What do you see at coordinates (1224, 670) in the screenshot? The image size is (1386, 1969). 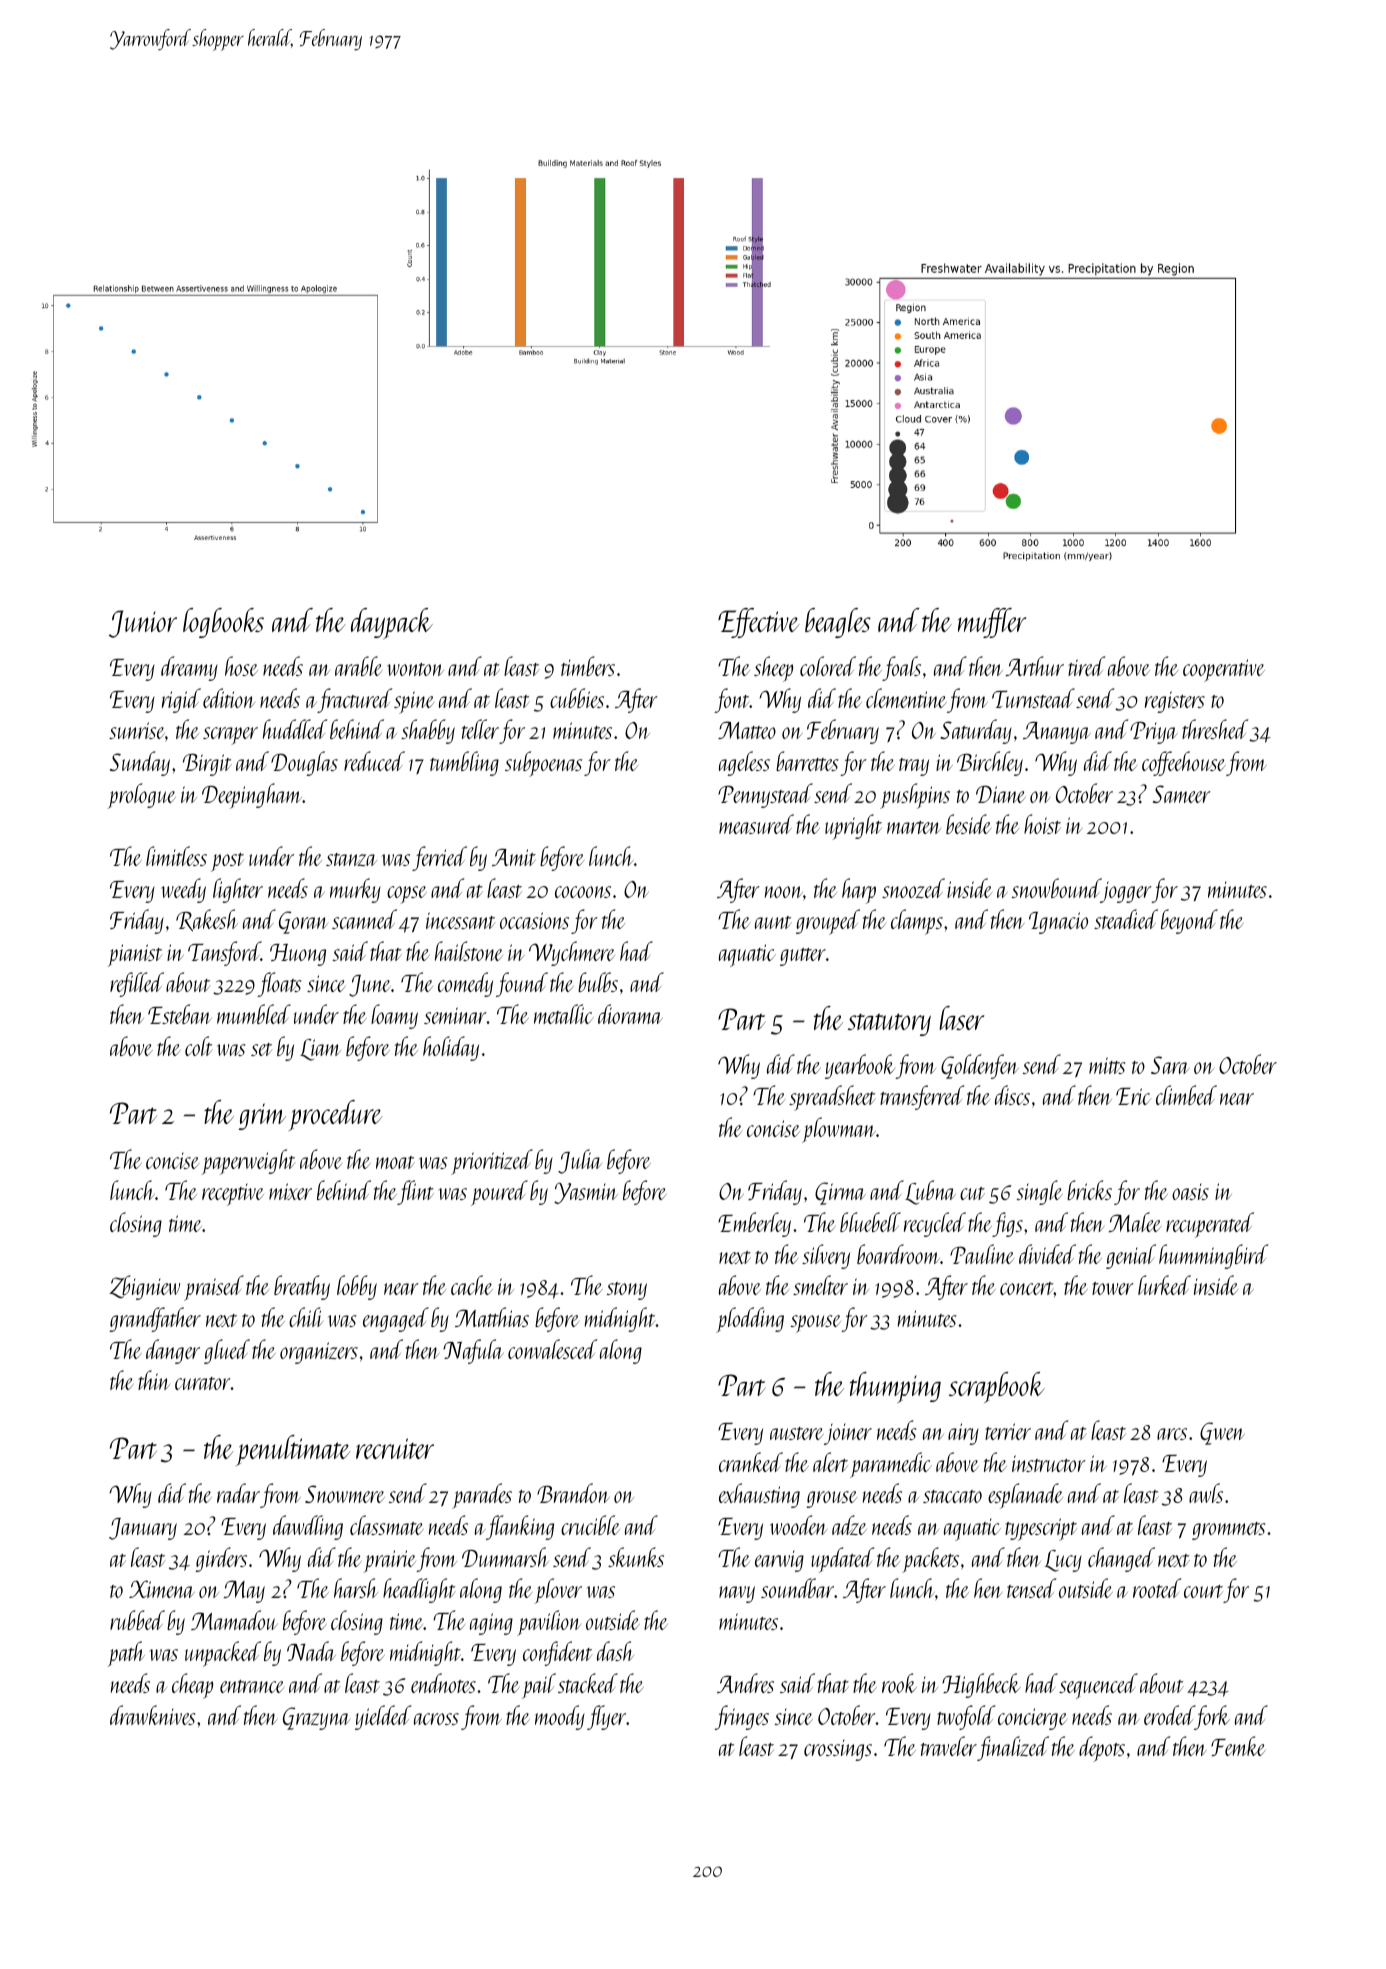 I see `cooperative` at bounding box center [1224, 670].
